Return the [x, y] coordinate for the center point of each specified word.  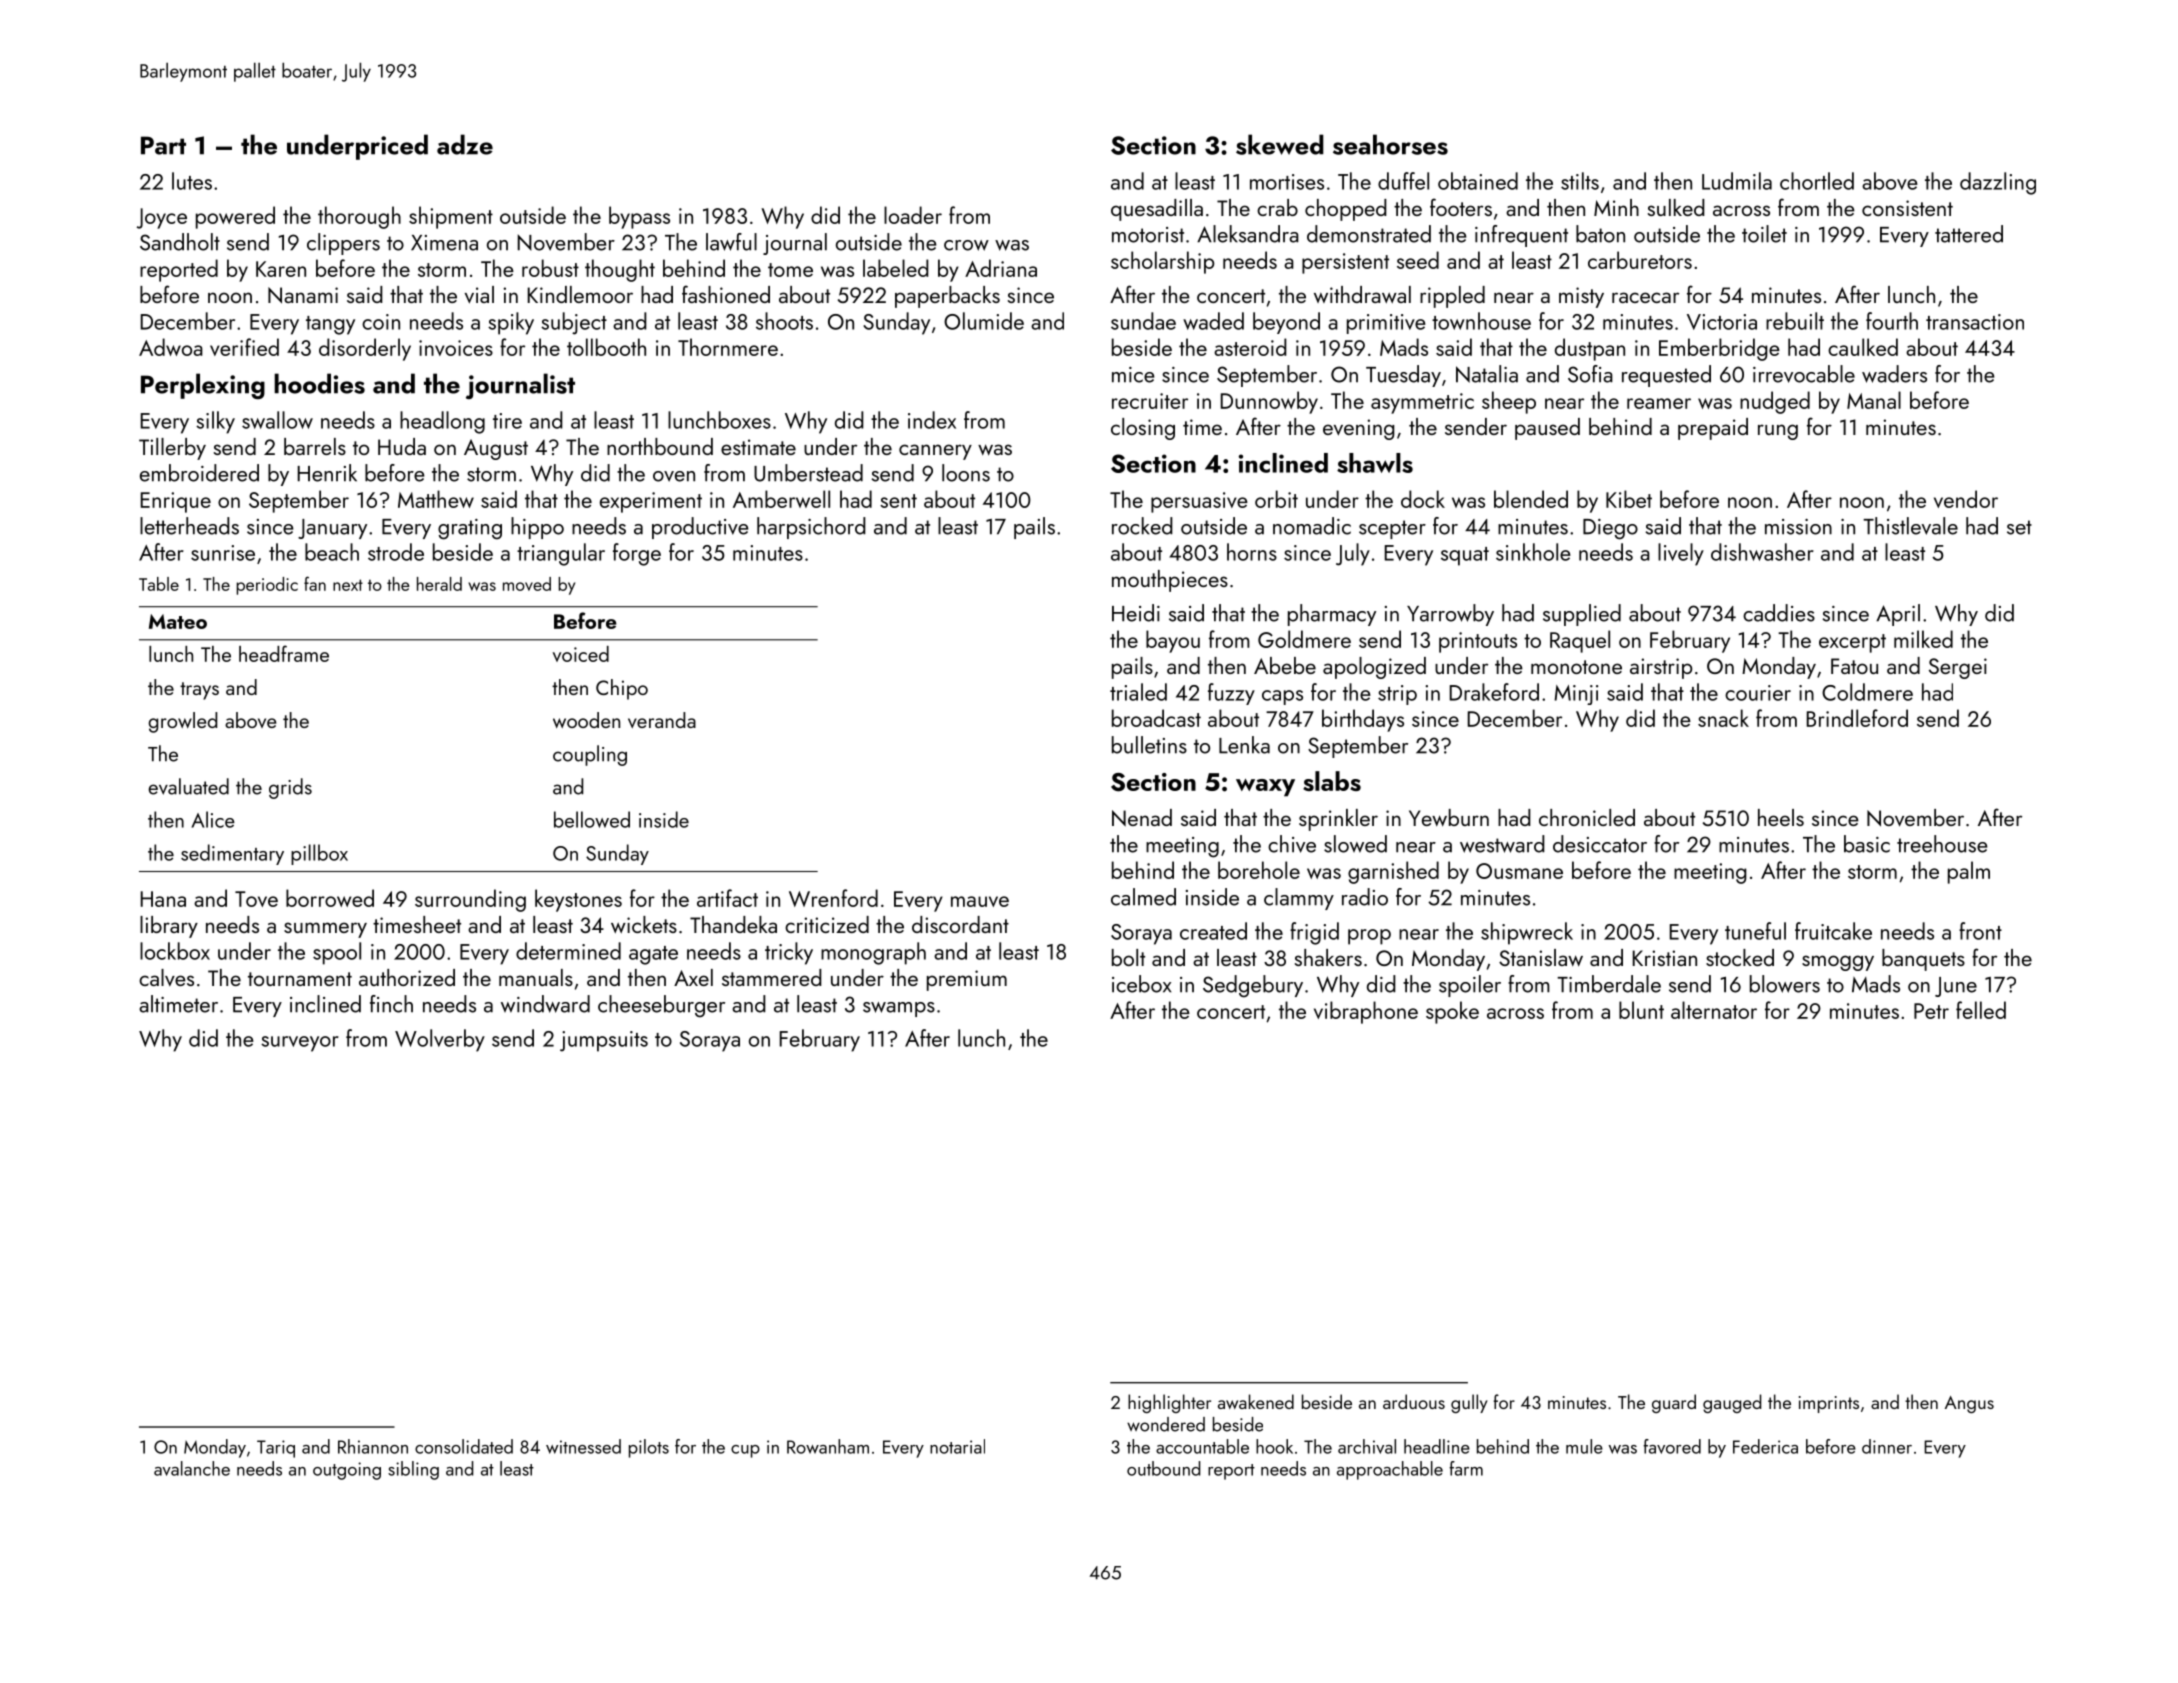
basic [1867, 844]
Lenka [1244, 745]
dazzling [1998, 183]
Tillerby [172, 449]
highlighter [1169, 1403]
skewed [1280, 144]
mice [1133, 375]
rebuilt [1795, 321]
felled [1981, 1010]
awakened [1256, 1401]
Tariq [276, 1449]
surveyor [300, 1044]
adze [465, 144]
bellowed [592, 819]
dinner [1887, 1446]
